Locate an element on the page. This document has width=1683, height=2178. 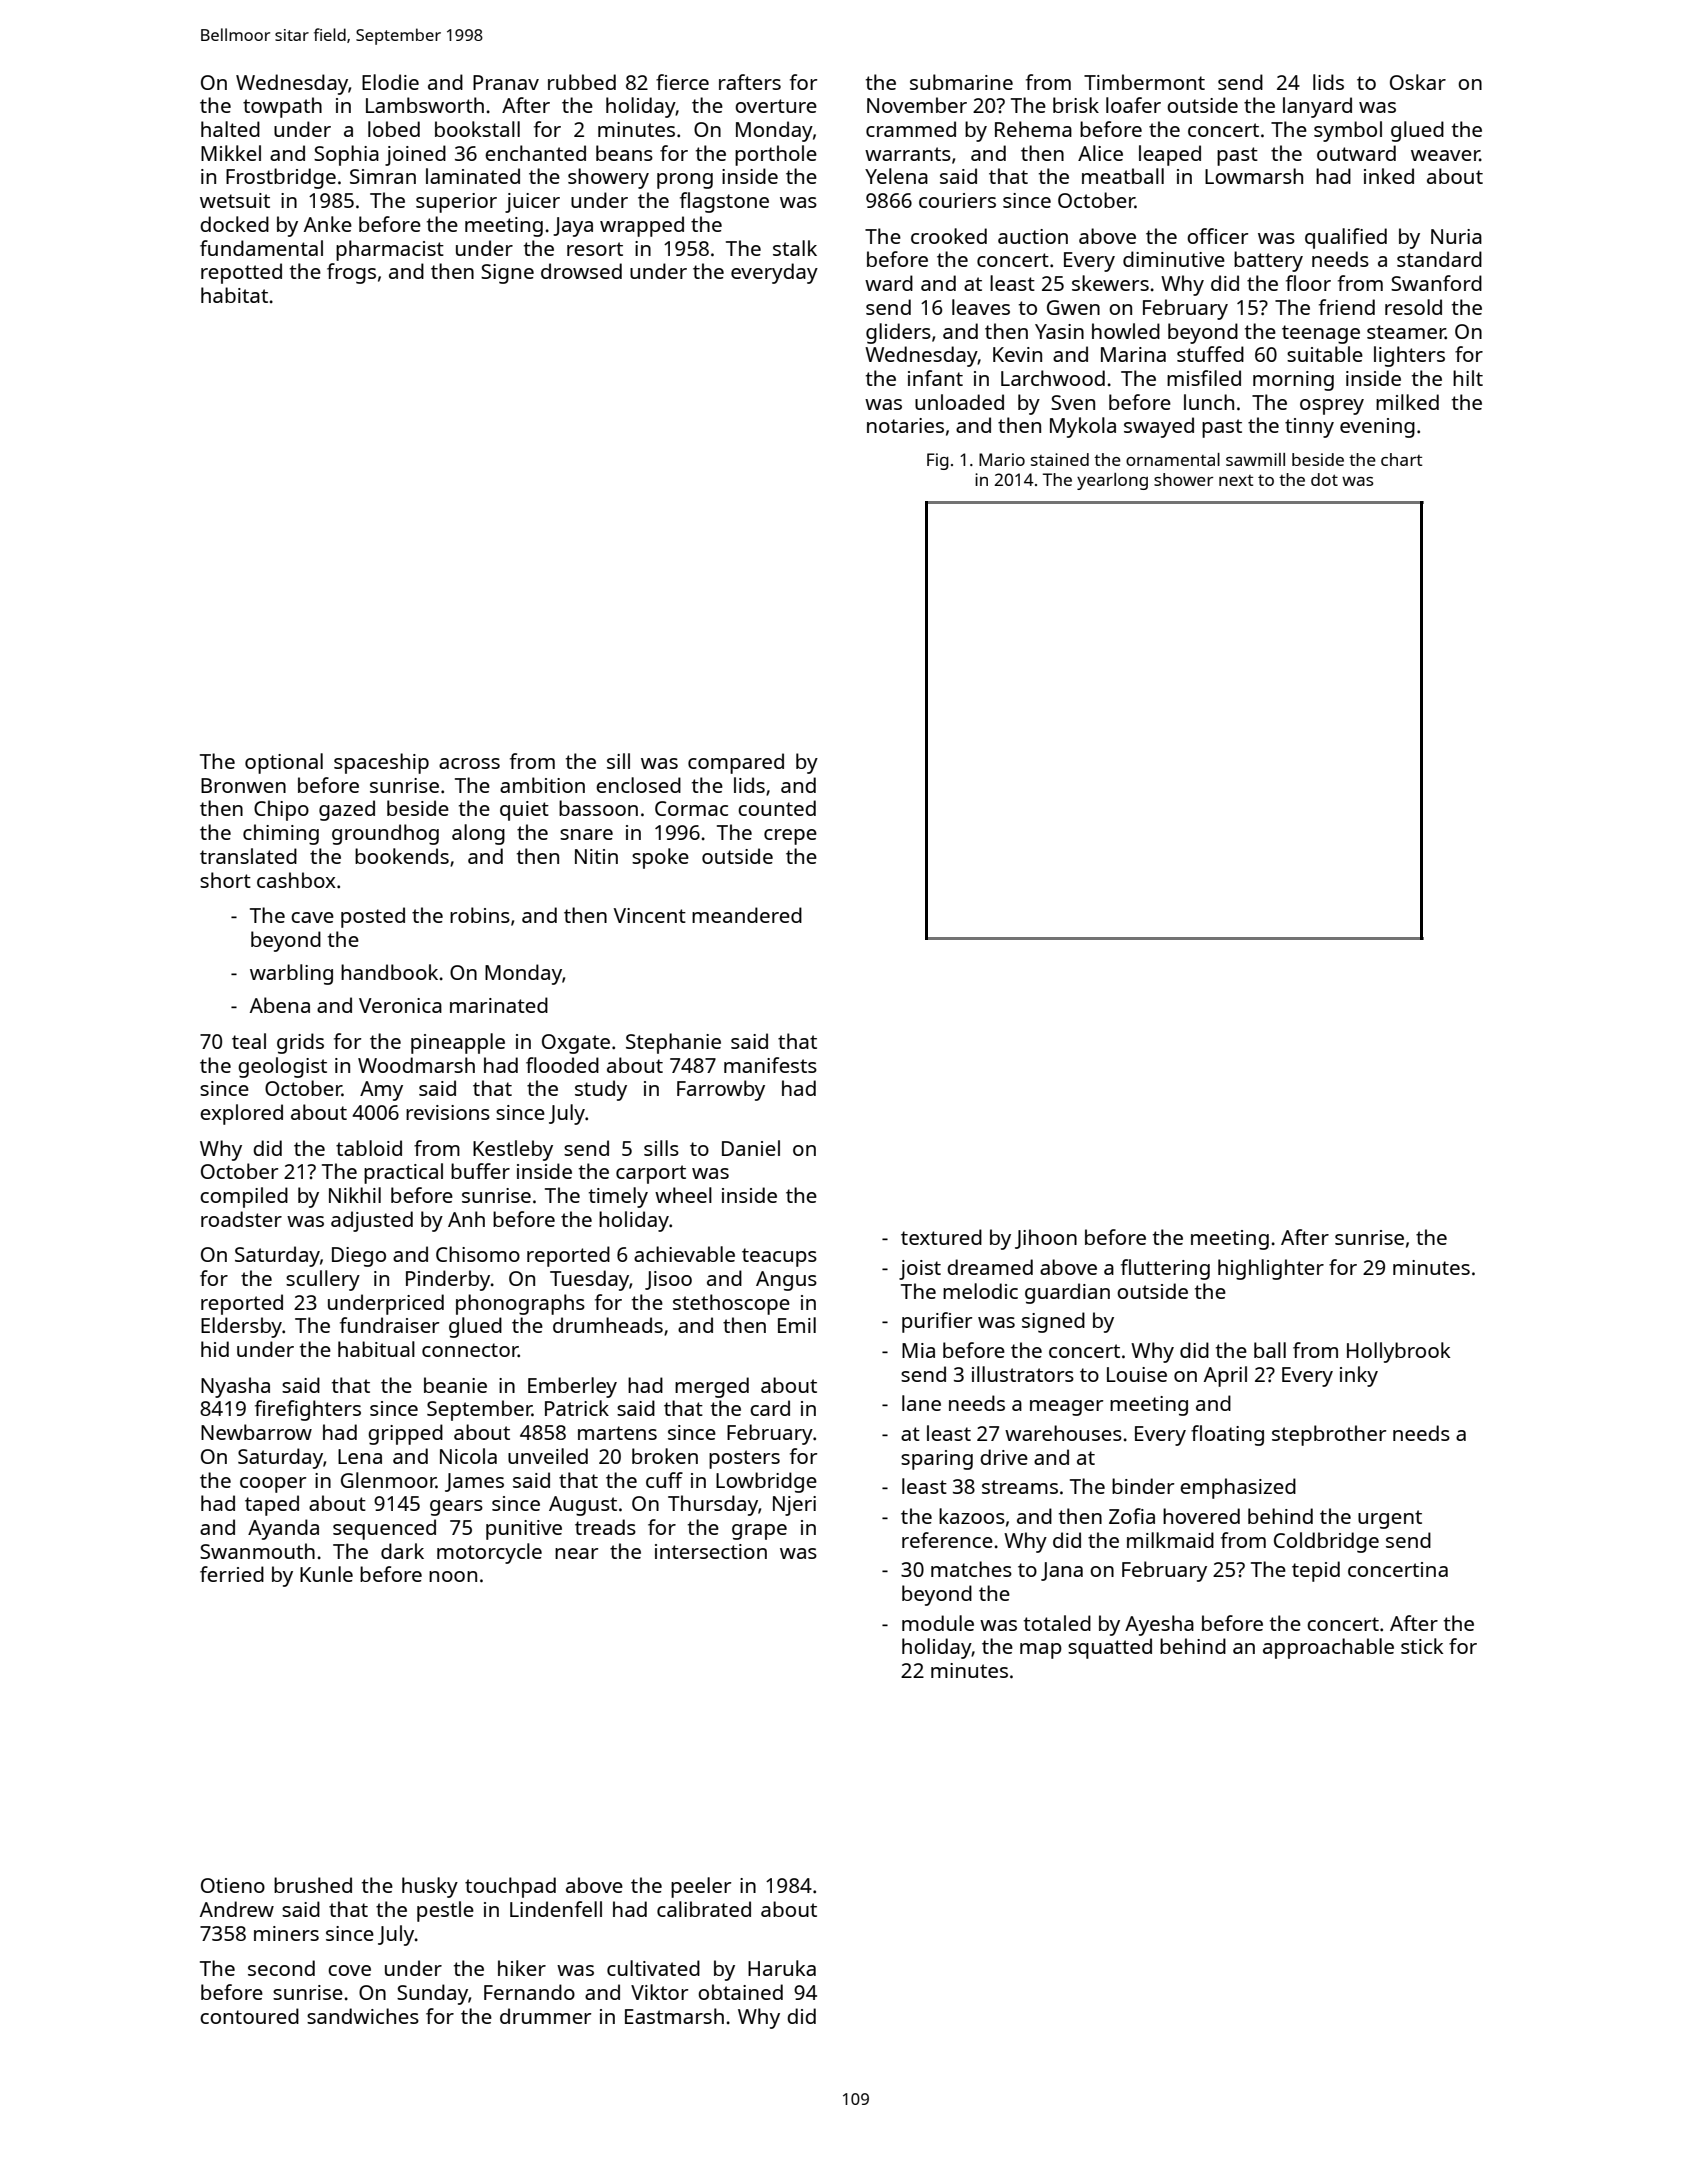
wheel is located at coordinates (683, 1195).
